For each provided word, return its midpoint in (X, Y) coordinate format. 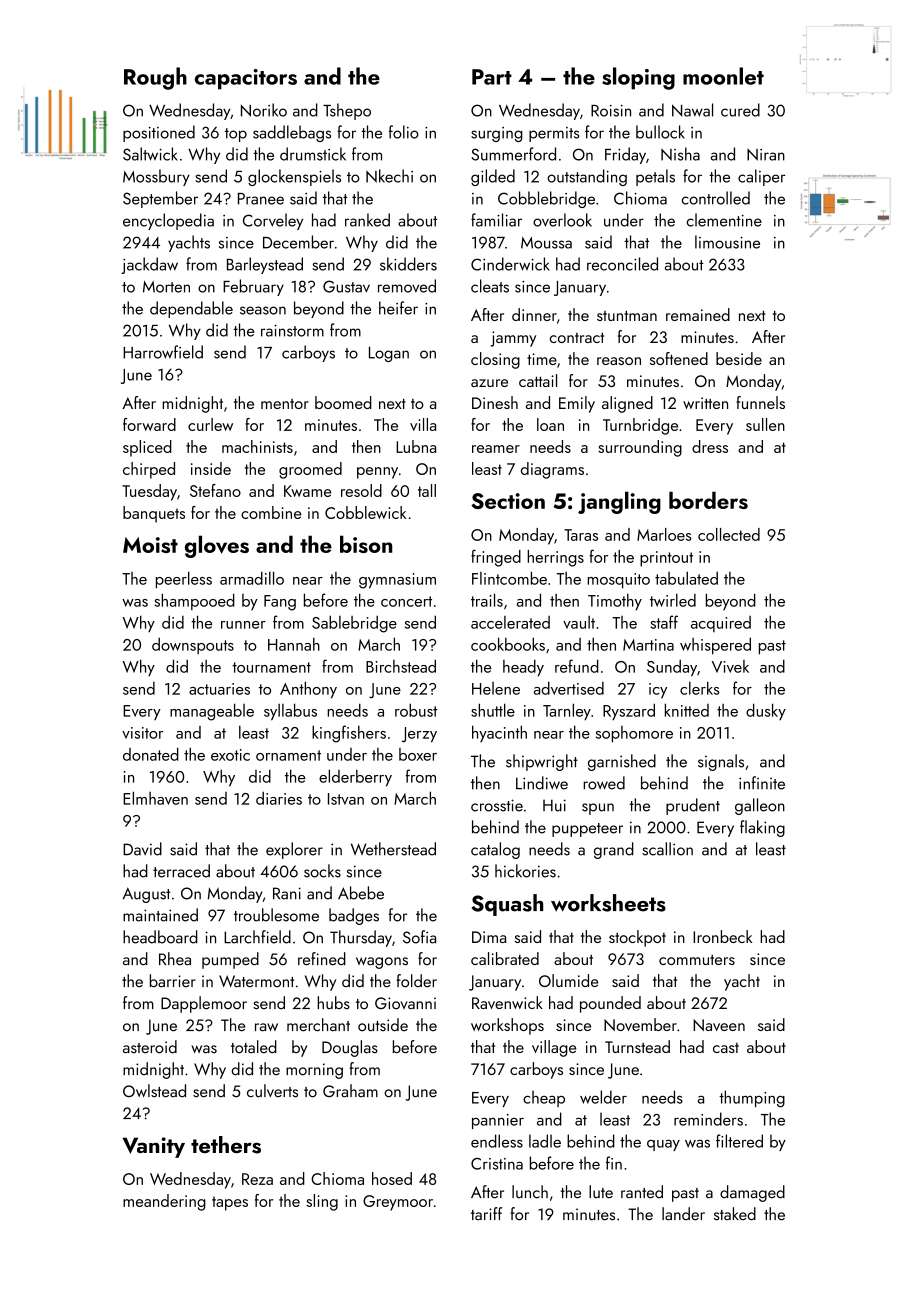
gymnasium (397, 581)
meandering (164, 1202)
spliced (147, 448)
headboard (160, 937)
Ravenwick (507, 1002)
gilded (493, 177)
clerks (700, 688)
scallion (667, 849)
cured (740, 110)
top (236, 135)
